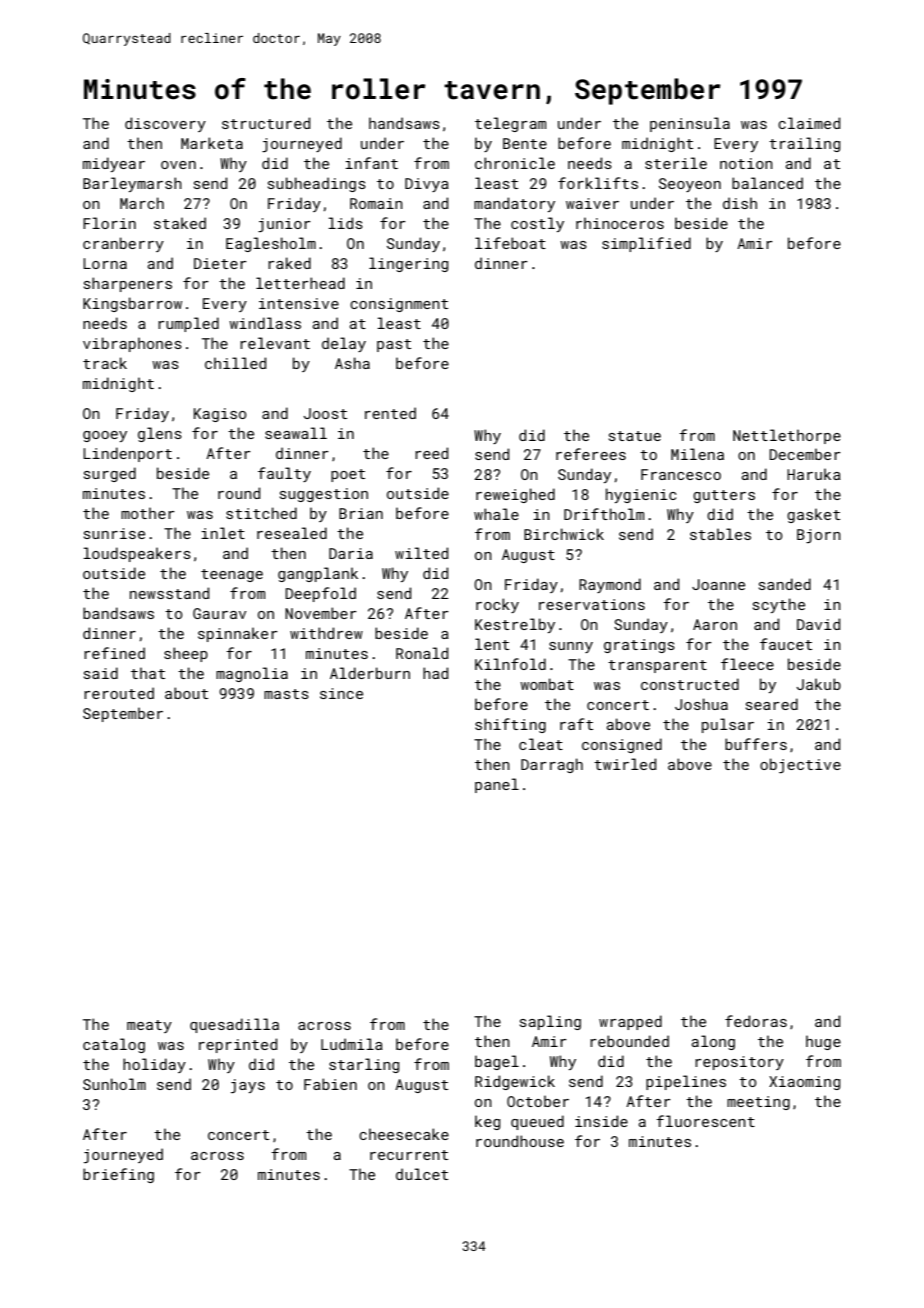 This image has height=1308, width=924. Describe the element at coordinates (818, 684) in the image. I see `Jakub` at that location.
